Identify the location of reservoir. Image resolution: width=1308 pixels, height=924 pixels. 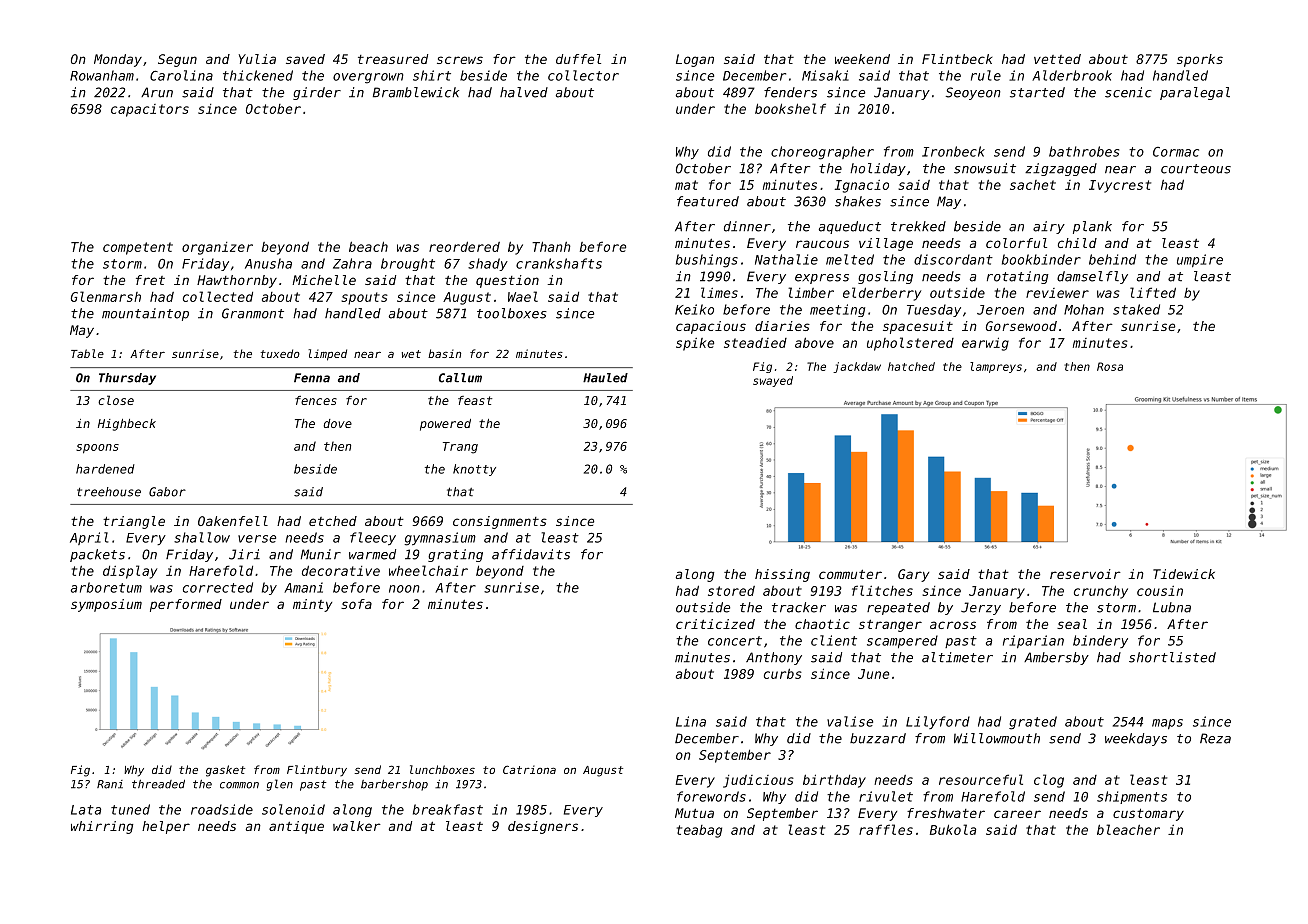
(1085, 574).
